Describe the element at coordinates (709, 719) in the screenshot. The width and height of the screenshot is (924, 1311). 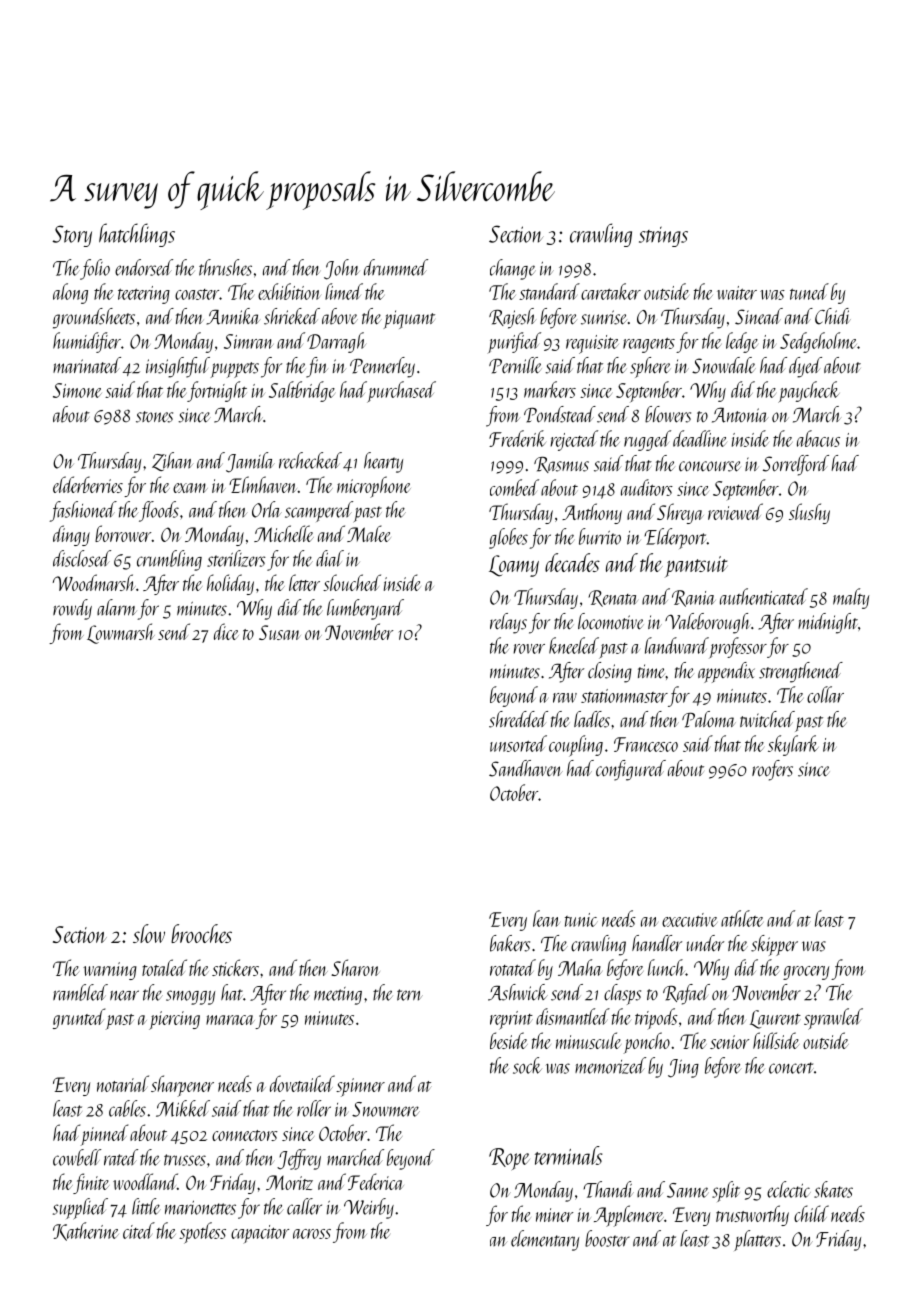
I see `Paloma` at that location.
